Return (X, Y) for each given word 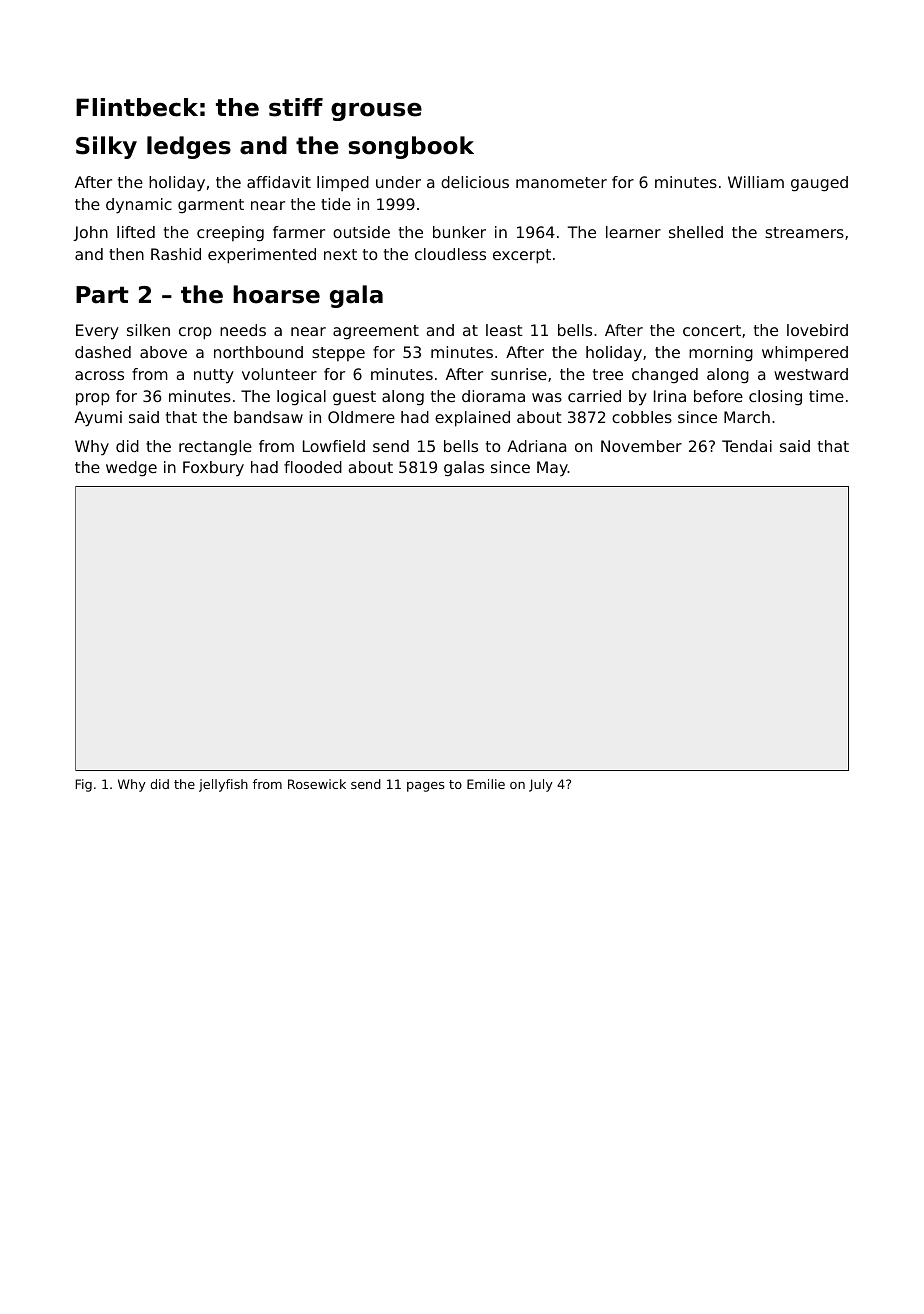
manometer (561, 182)
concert (712, 330)
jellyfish (223, 785)
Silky (106, 147)
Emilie (486, 784)
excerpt (522, 256)
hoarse (276, 294)
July (541, 785)
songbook (411, 147)
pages (425, 787)
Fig (84, 785)
